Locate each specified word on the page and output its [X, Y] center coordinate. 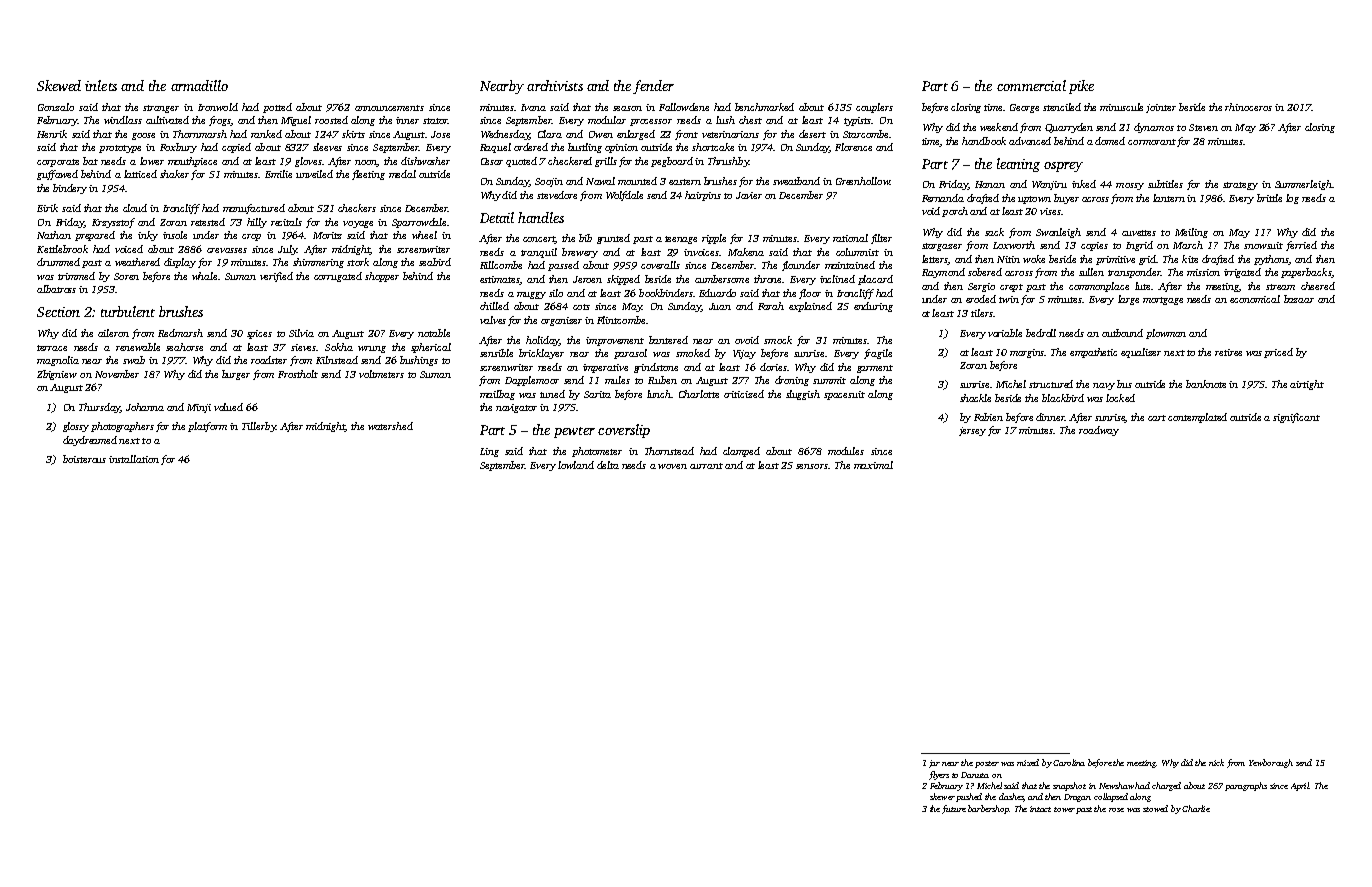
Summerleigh [1303, 185]
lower [152, 161]
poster [987, 764]
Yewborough [1271, 763]
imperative [605, 368]
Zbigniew [57, 375]
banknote [1206, 384]
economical [1255, 299]
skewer [942, 796]
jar [934, 764]
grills [606, 162]
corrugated [338, 277]
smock [778, 340]
